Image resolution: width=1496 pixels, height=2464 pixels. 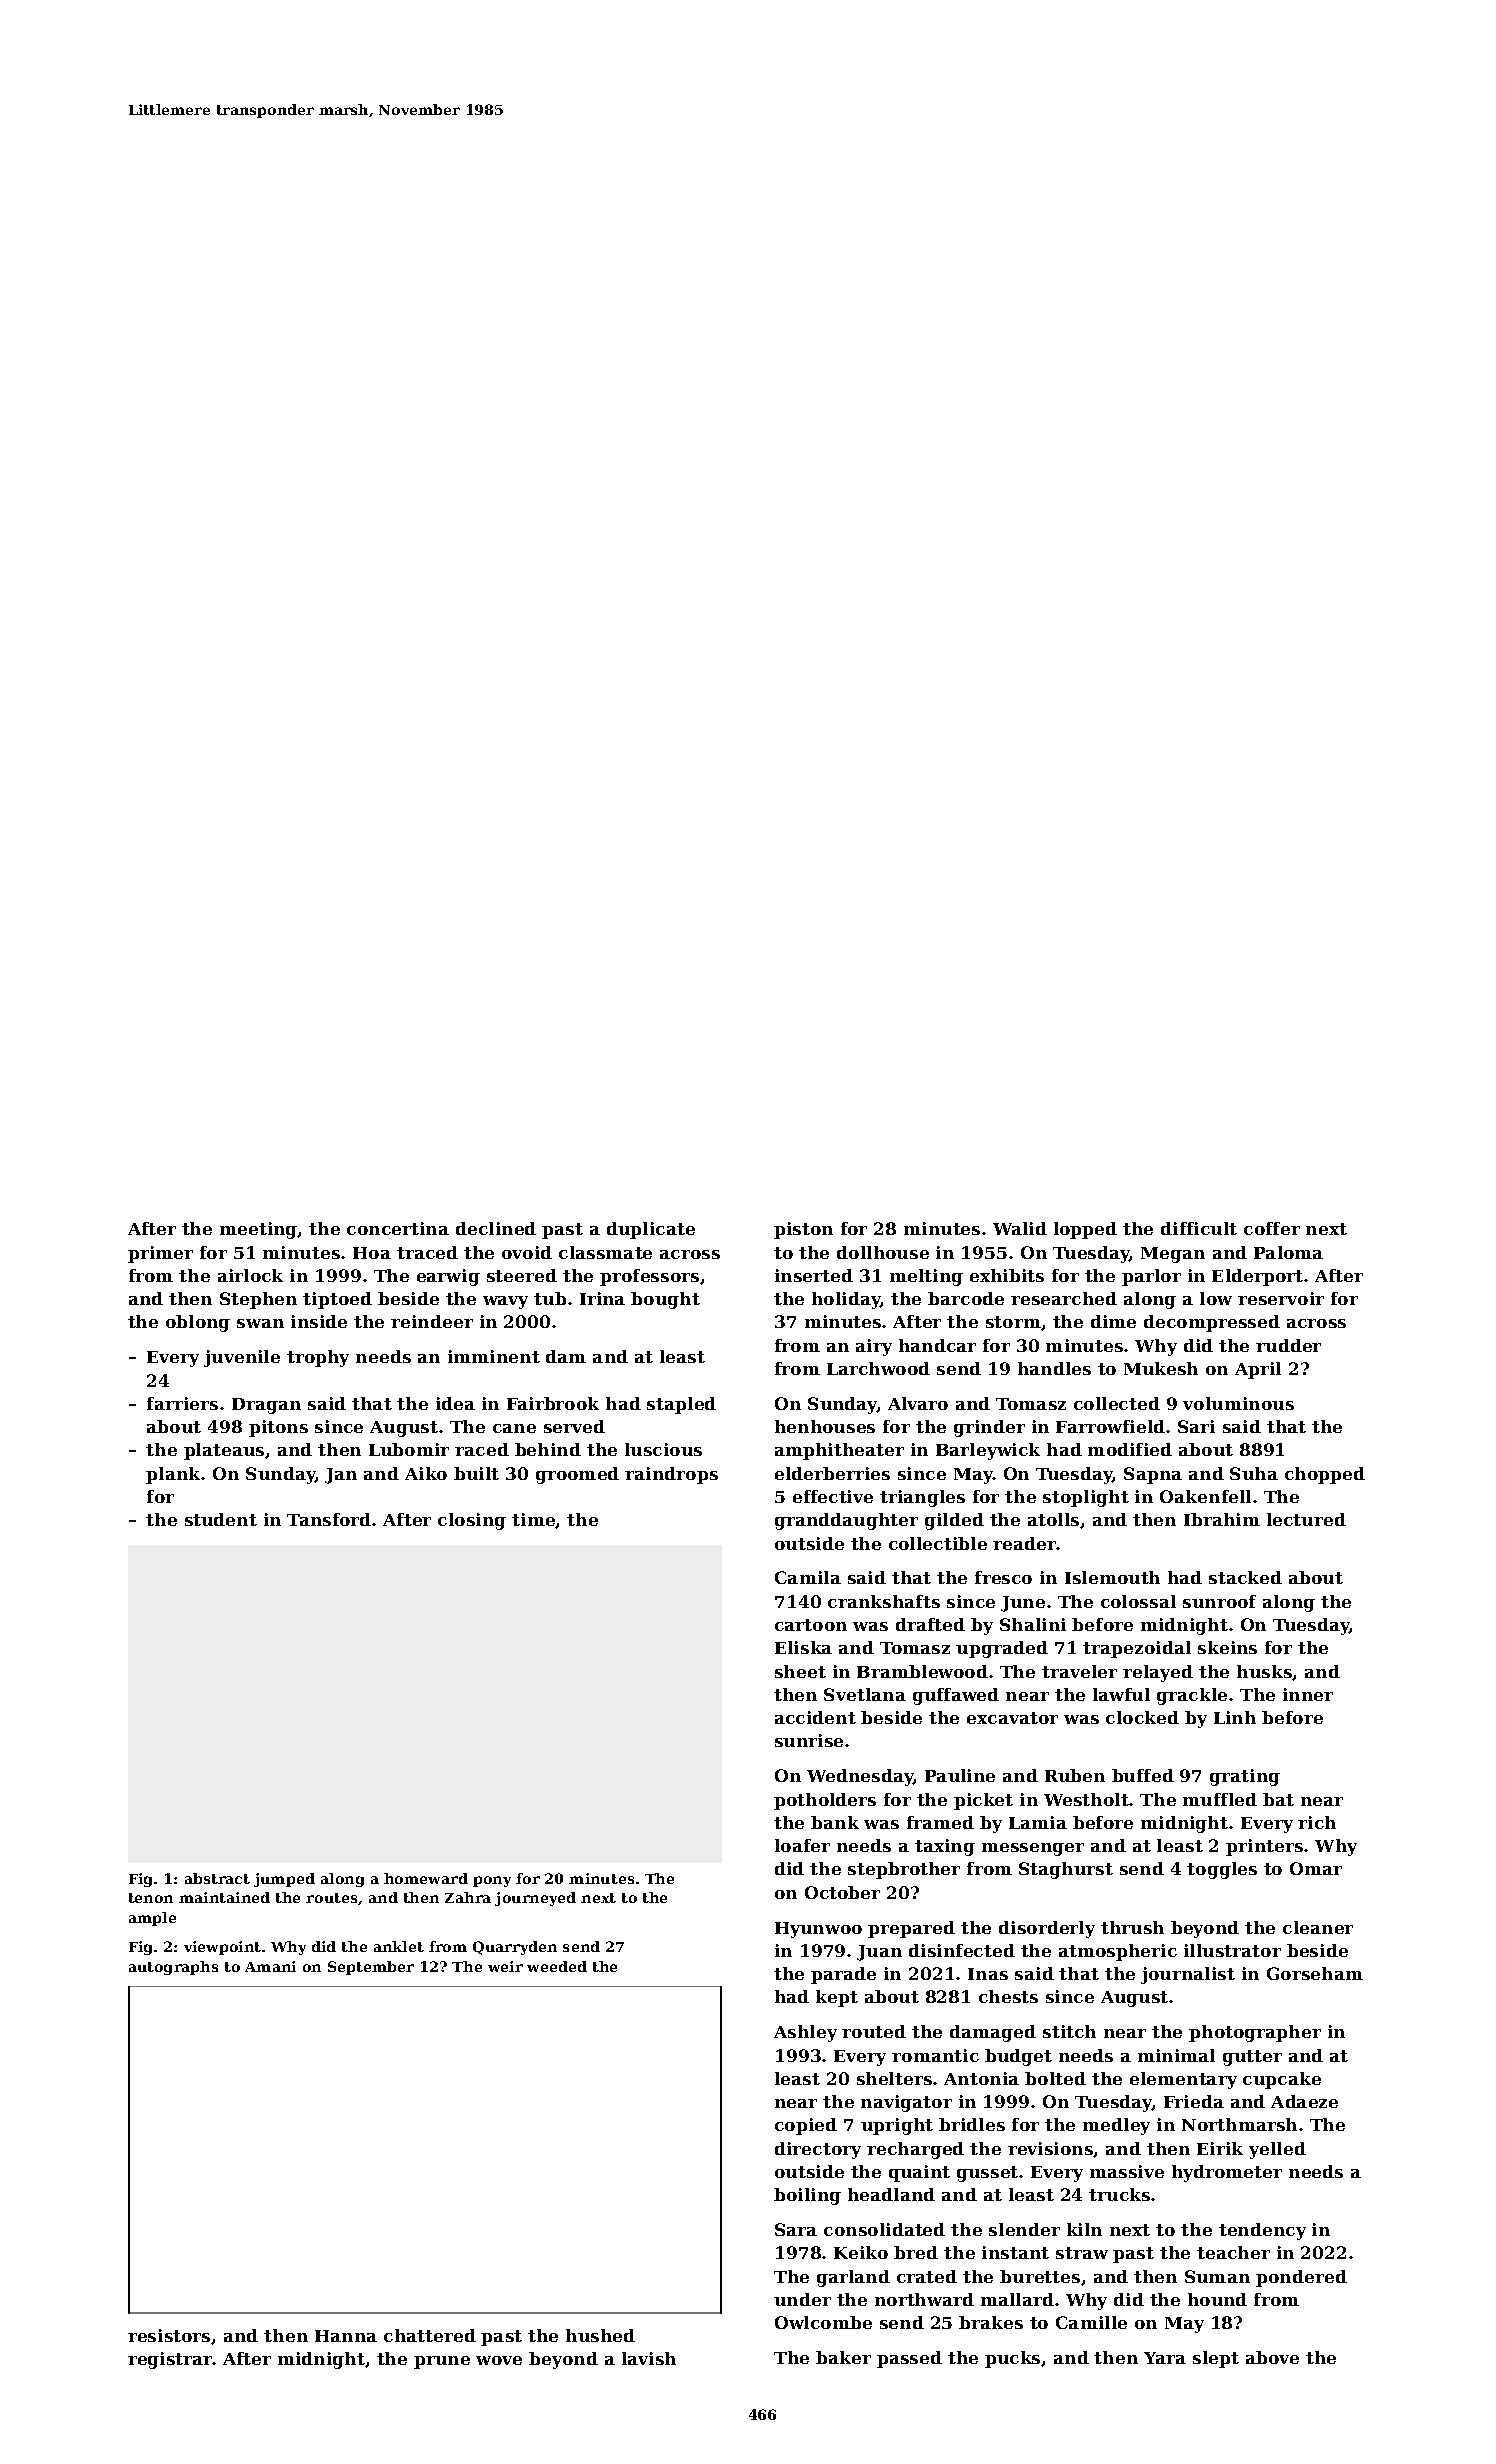 What do you see at coordinates (442, 2362) in the page?
I see `prune` at bounding box center [442, 2362].
